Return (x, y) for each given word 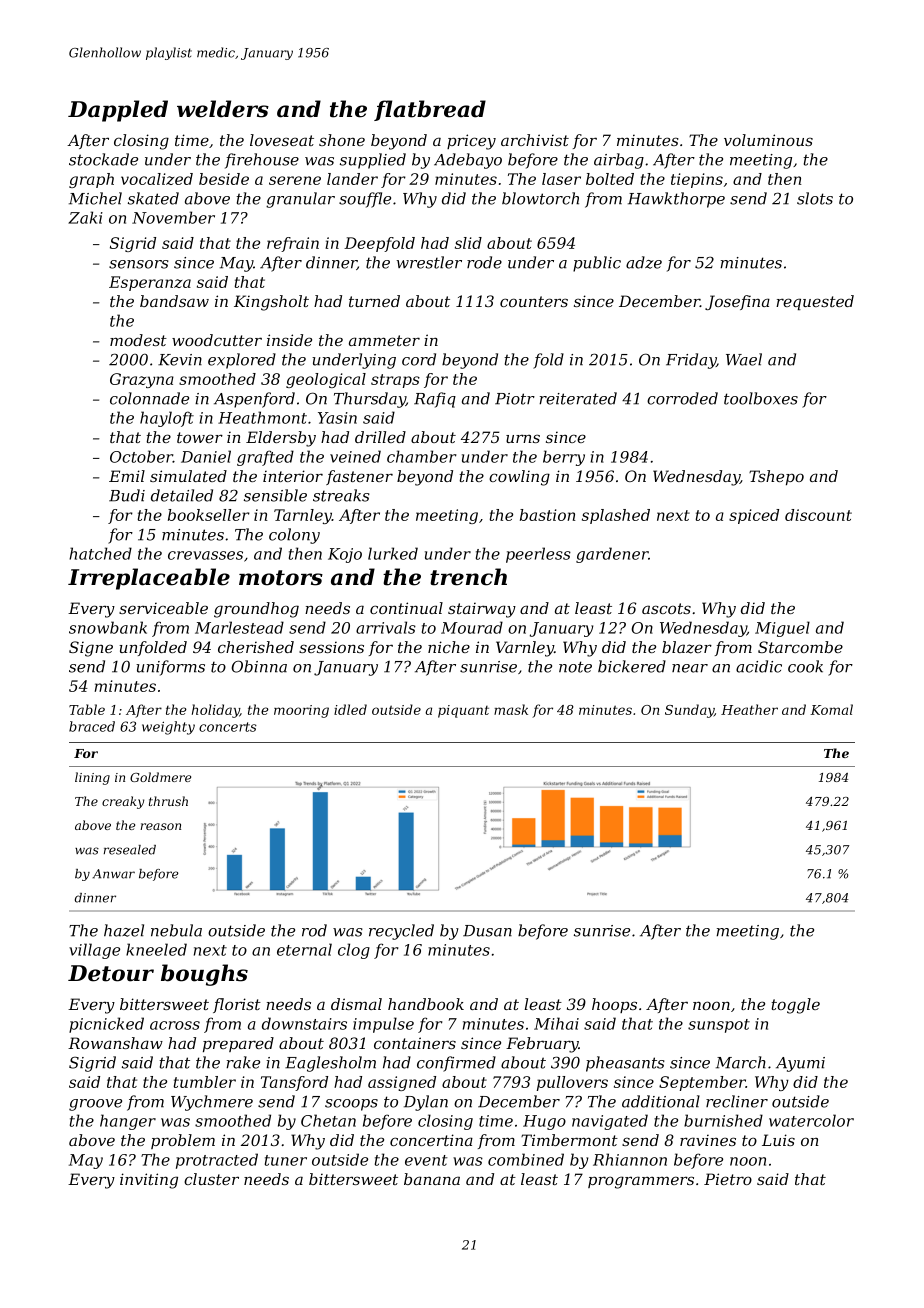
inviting (149, 1181)
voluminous (768, 140)
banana (432, 1179)
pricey (471, 142)
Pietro (728, 1179)
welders (223, 109)
